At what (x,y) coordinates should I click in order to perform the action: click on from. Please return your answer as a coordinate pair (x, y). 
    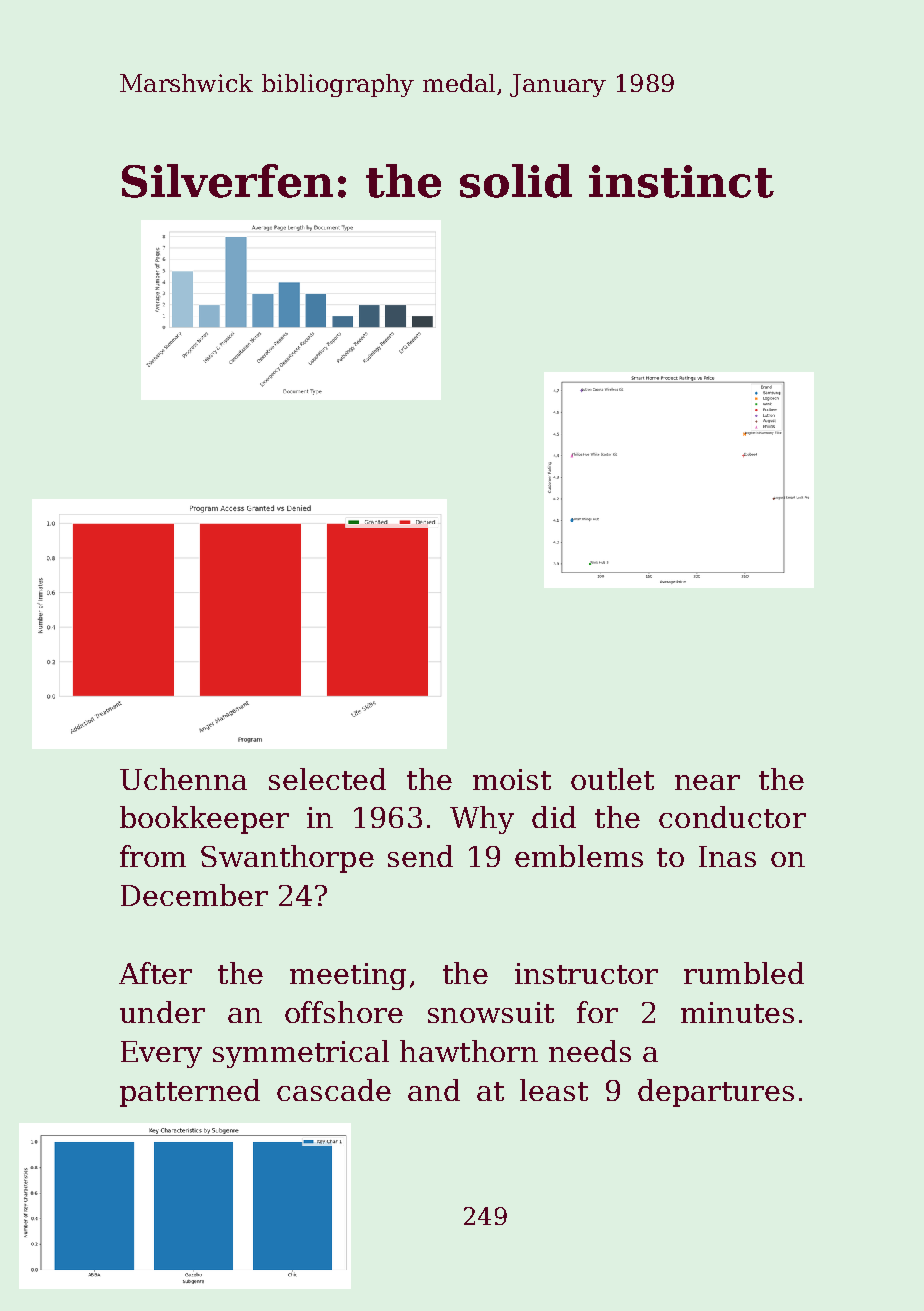
    Looking at the image, I should click on (153, 856).
